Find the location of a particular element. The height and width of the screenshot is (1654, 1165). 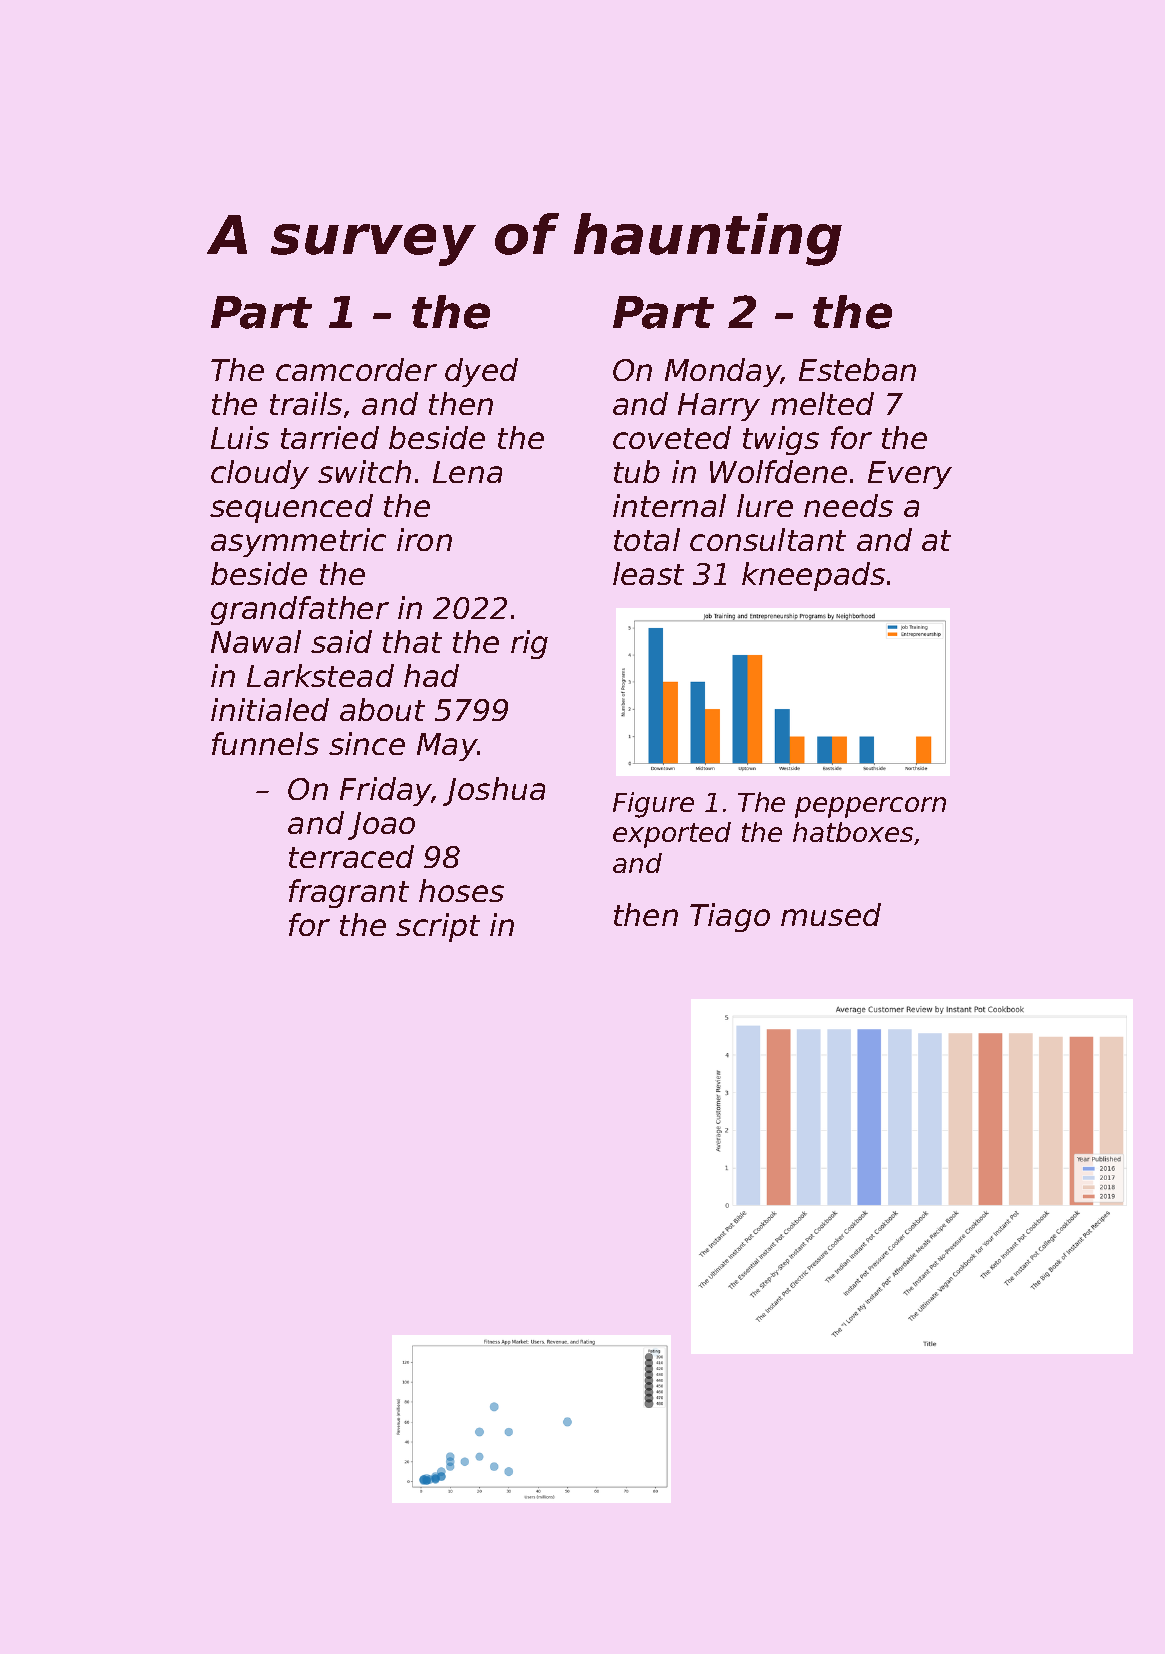

Lena is located at coordinates (467, 472).
